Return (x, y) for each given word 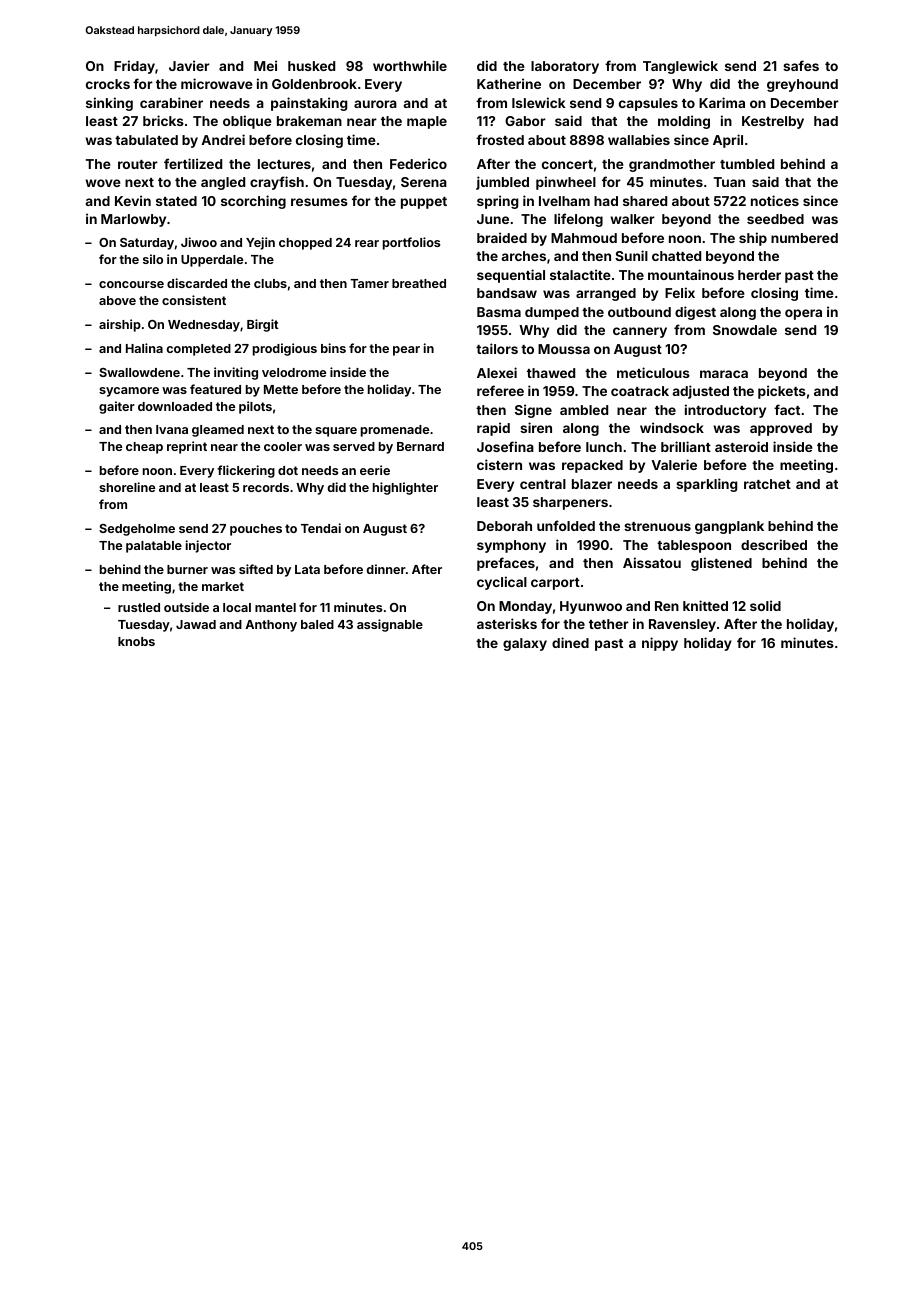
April (728, 141)
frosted (500, 139)
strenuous (657, 526)
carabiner (171, 102)
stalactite (580, 274)
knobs (136, 641)
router (138, 164)
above (117, 300)
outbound (639, 312)
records (266, 487)
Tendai (321, 528)
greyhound (802, 85)
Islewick (538, 102)
